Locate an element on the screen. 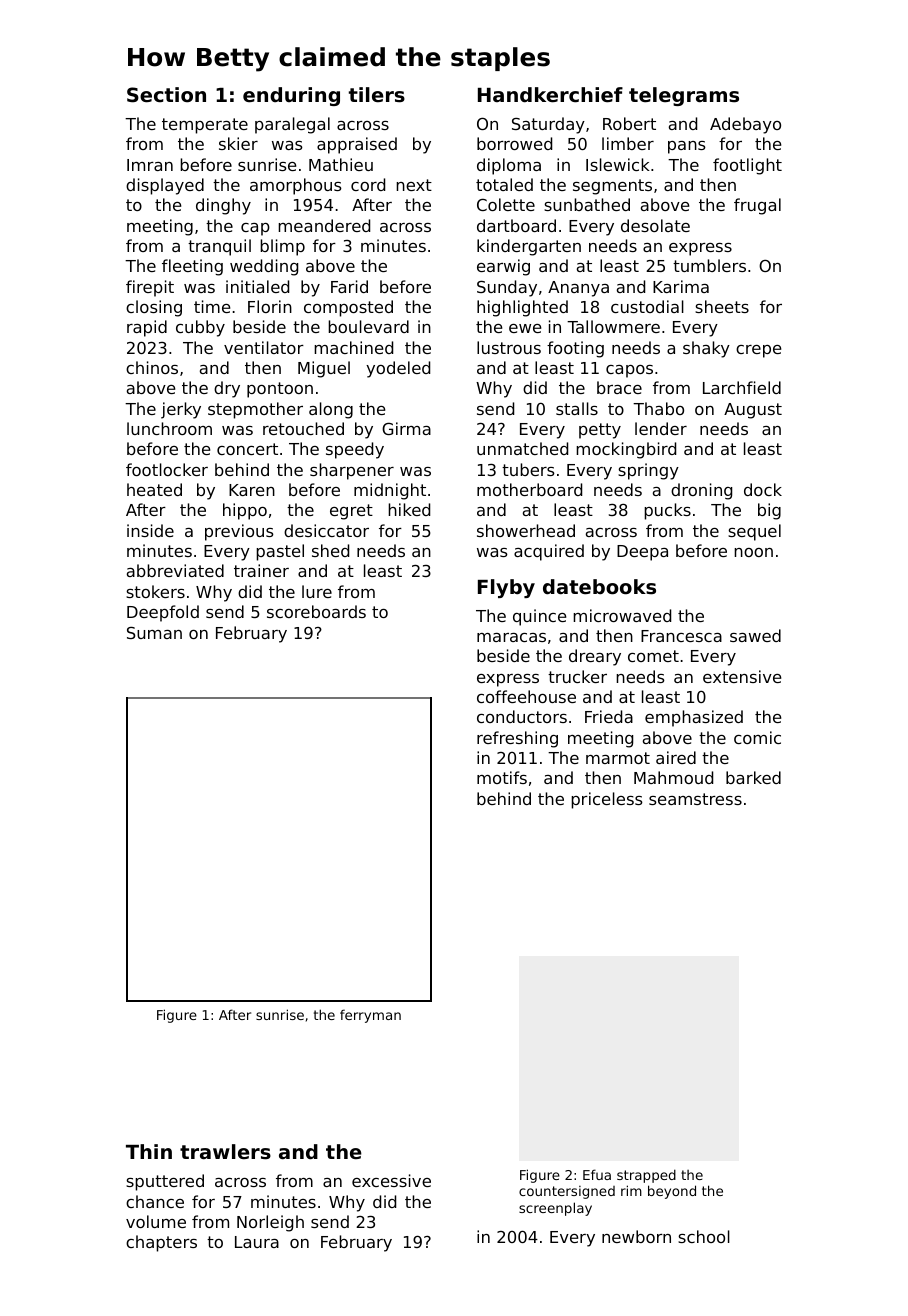 This screenshot has height=1316, width=908. shed is located at coordinates (330, 550).
